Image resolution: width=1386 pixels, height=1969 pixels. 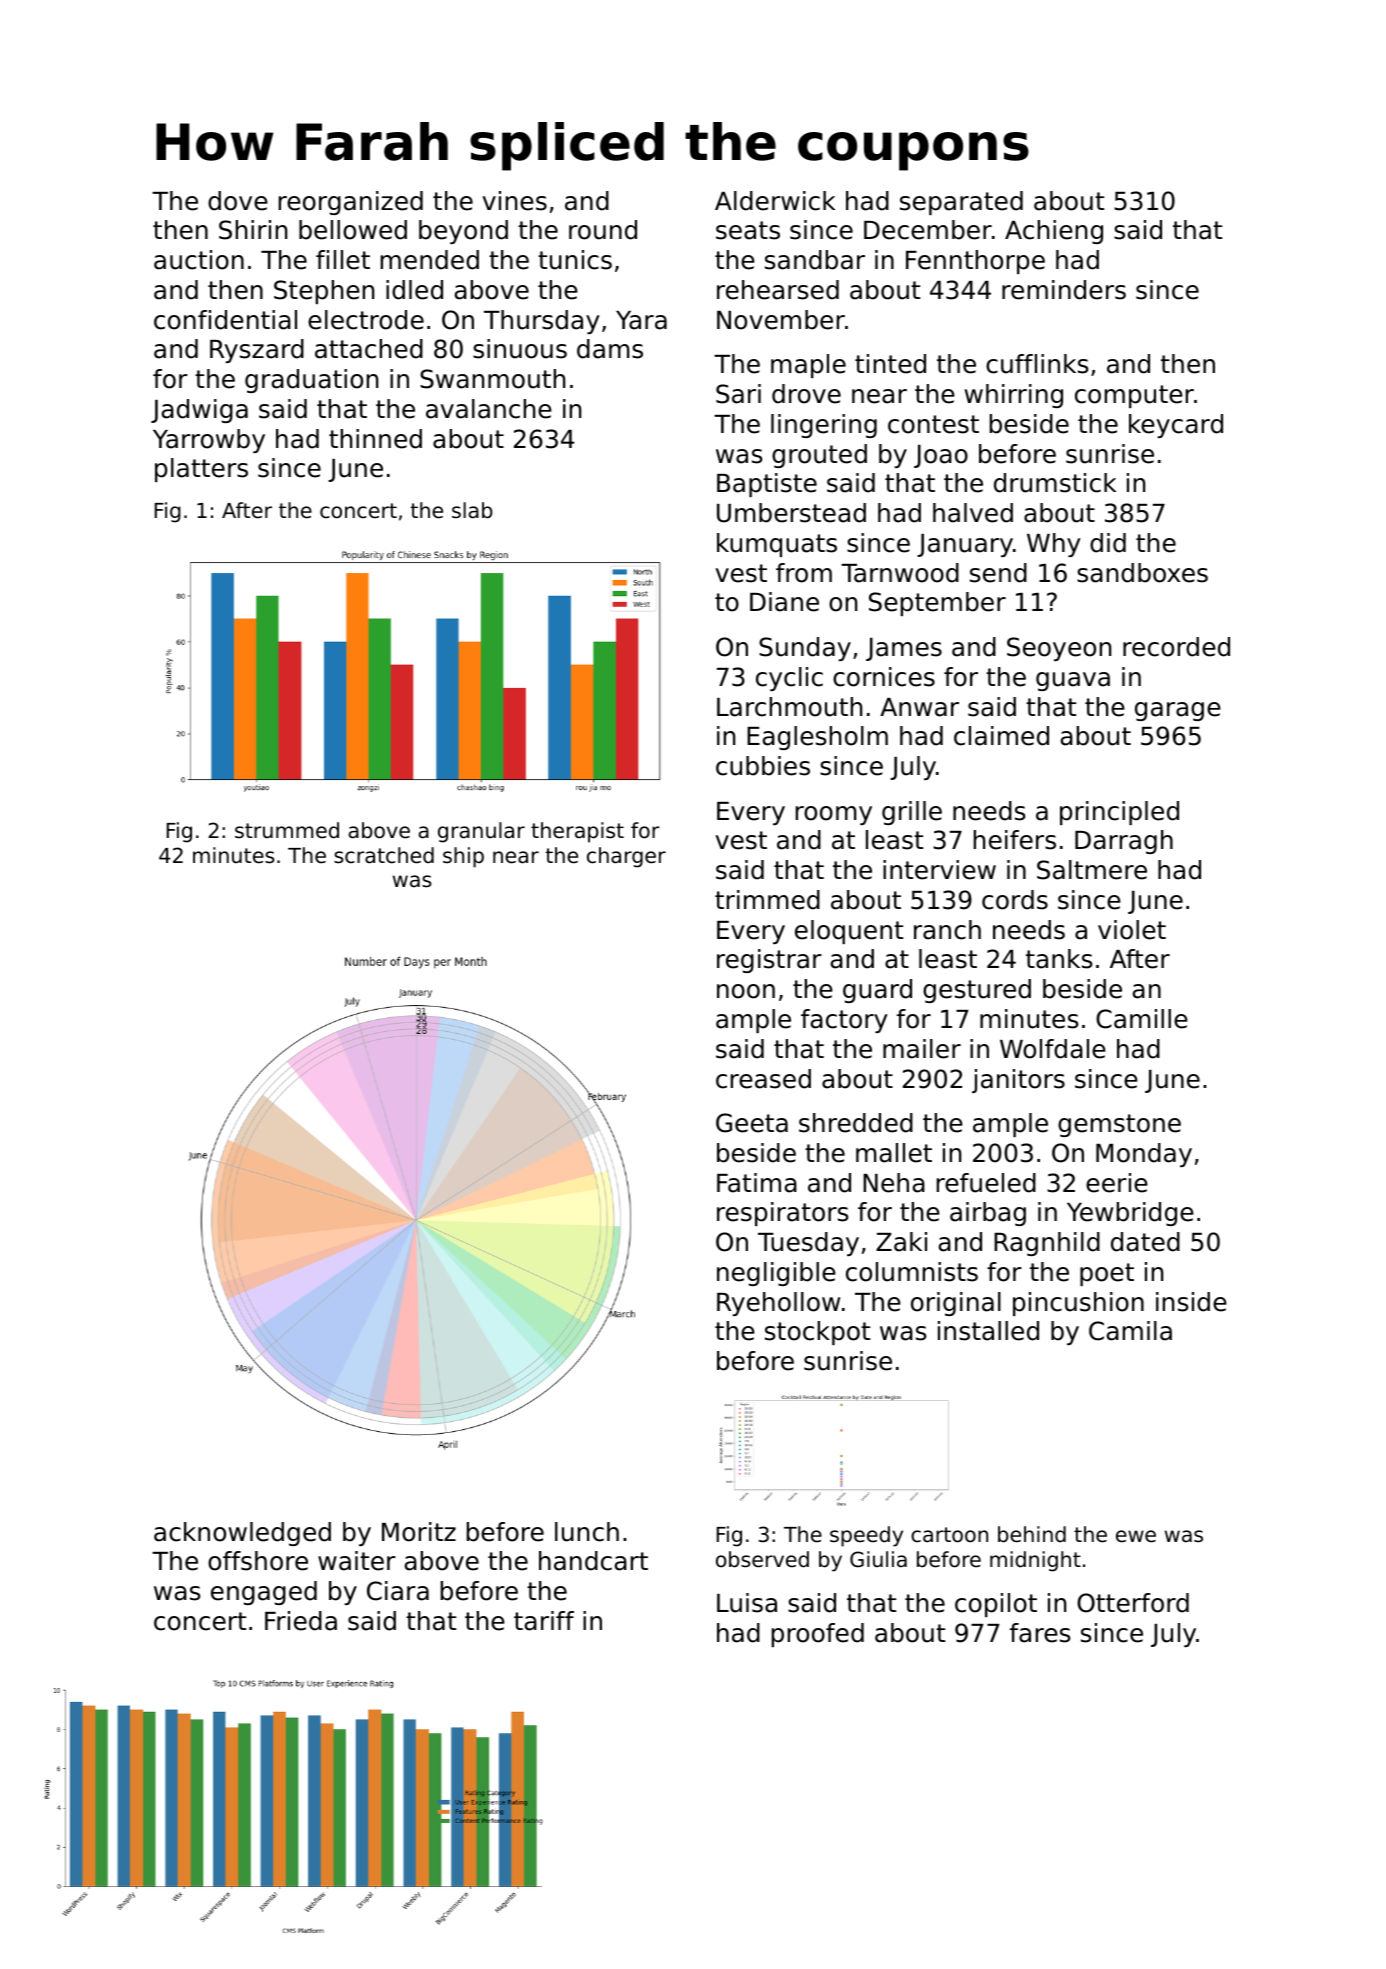 I want to click on acknowledged, so click(x=242, y=1534).
